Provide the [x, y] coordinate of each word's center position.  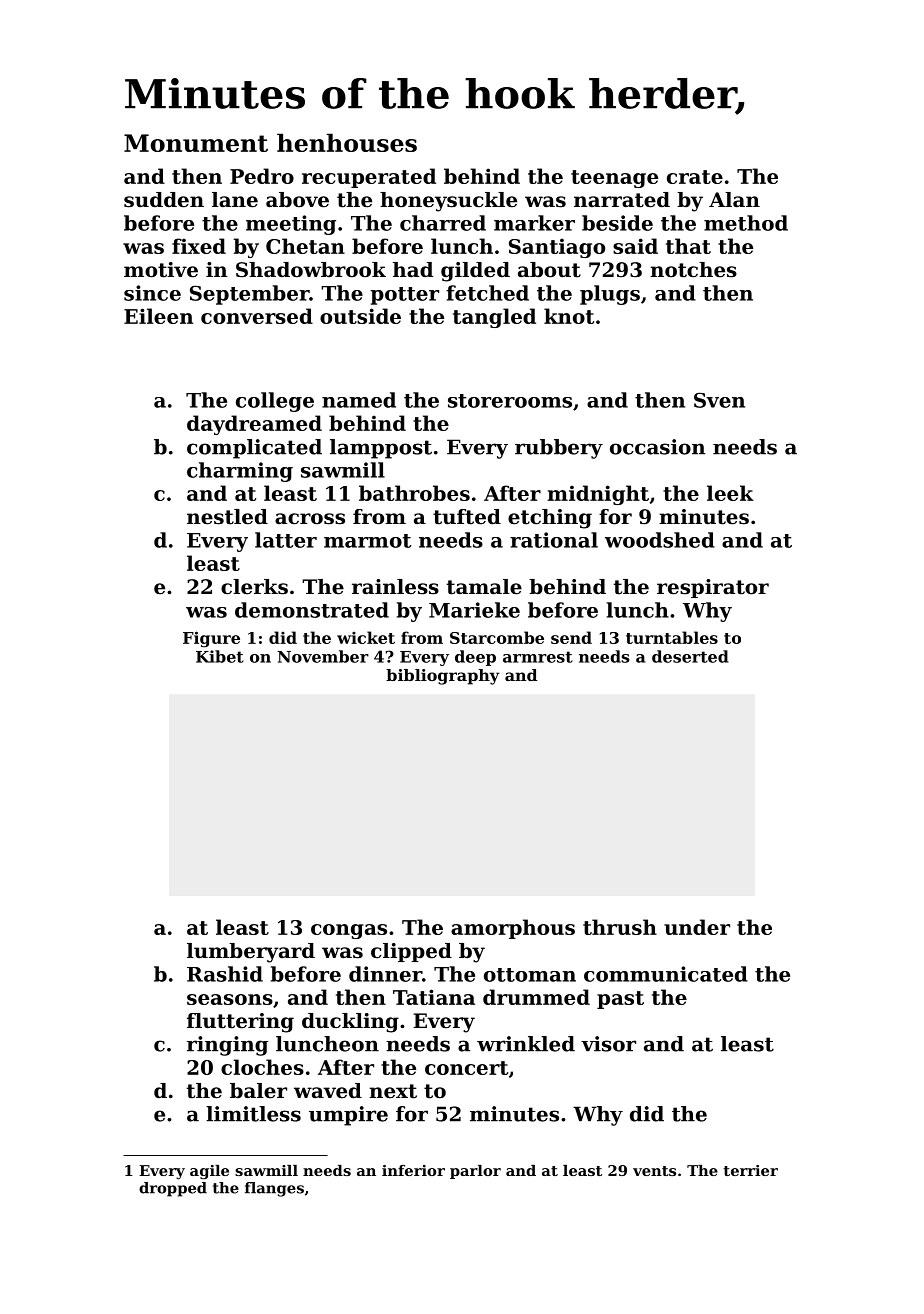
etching [550, 519]
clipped [411, 952]
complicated [254, 449]
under [697, 927]
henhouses [347, 142]
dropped [173, 1189]
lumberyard [251, 953]
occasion [657, 447]
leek [730, 493]
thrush [620, 927]
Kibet [220, 656]
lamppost [381, 449]
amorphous [513, 929]
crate [695, 177]
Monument [196, 143]
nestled [227, 517]
